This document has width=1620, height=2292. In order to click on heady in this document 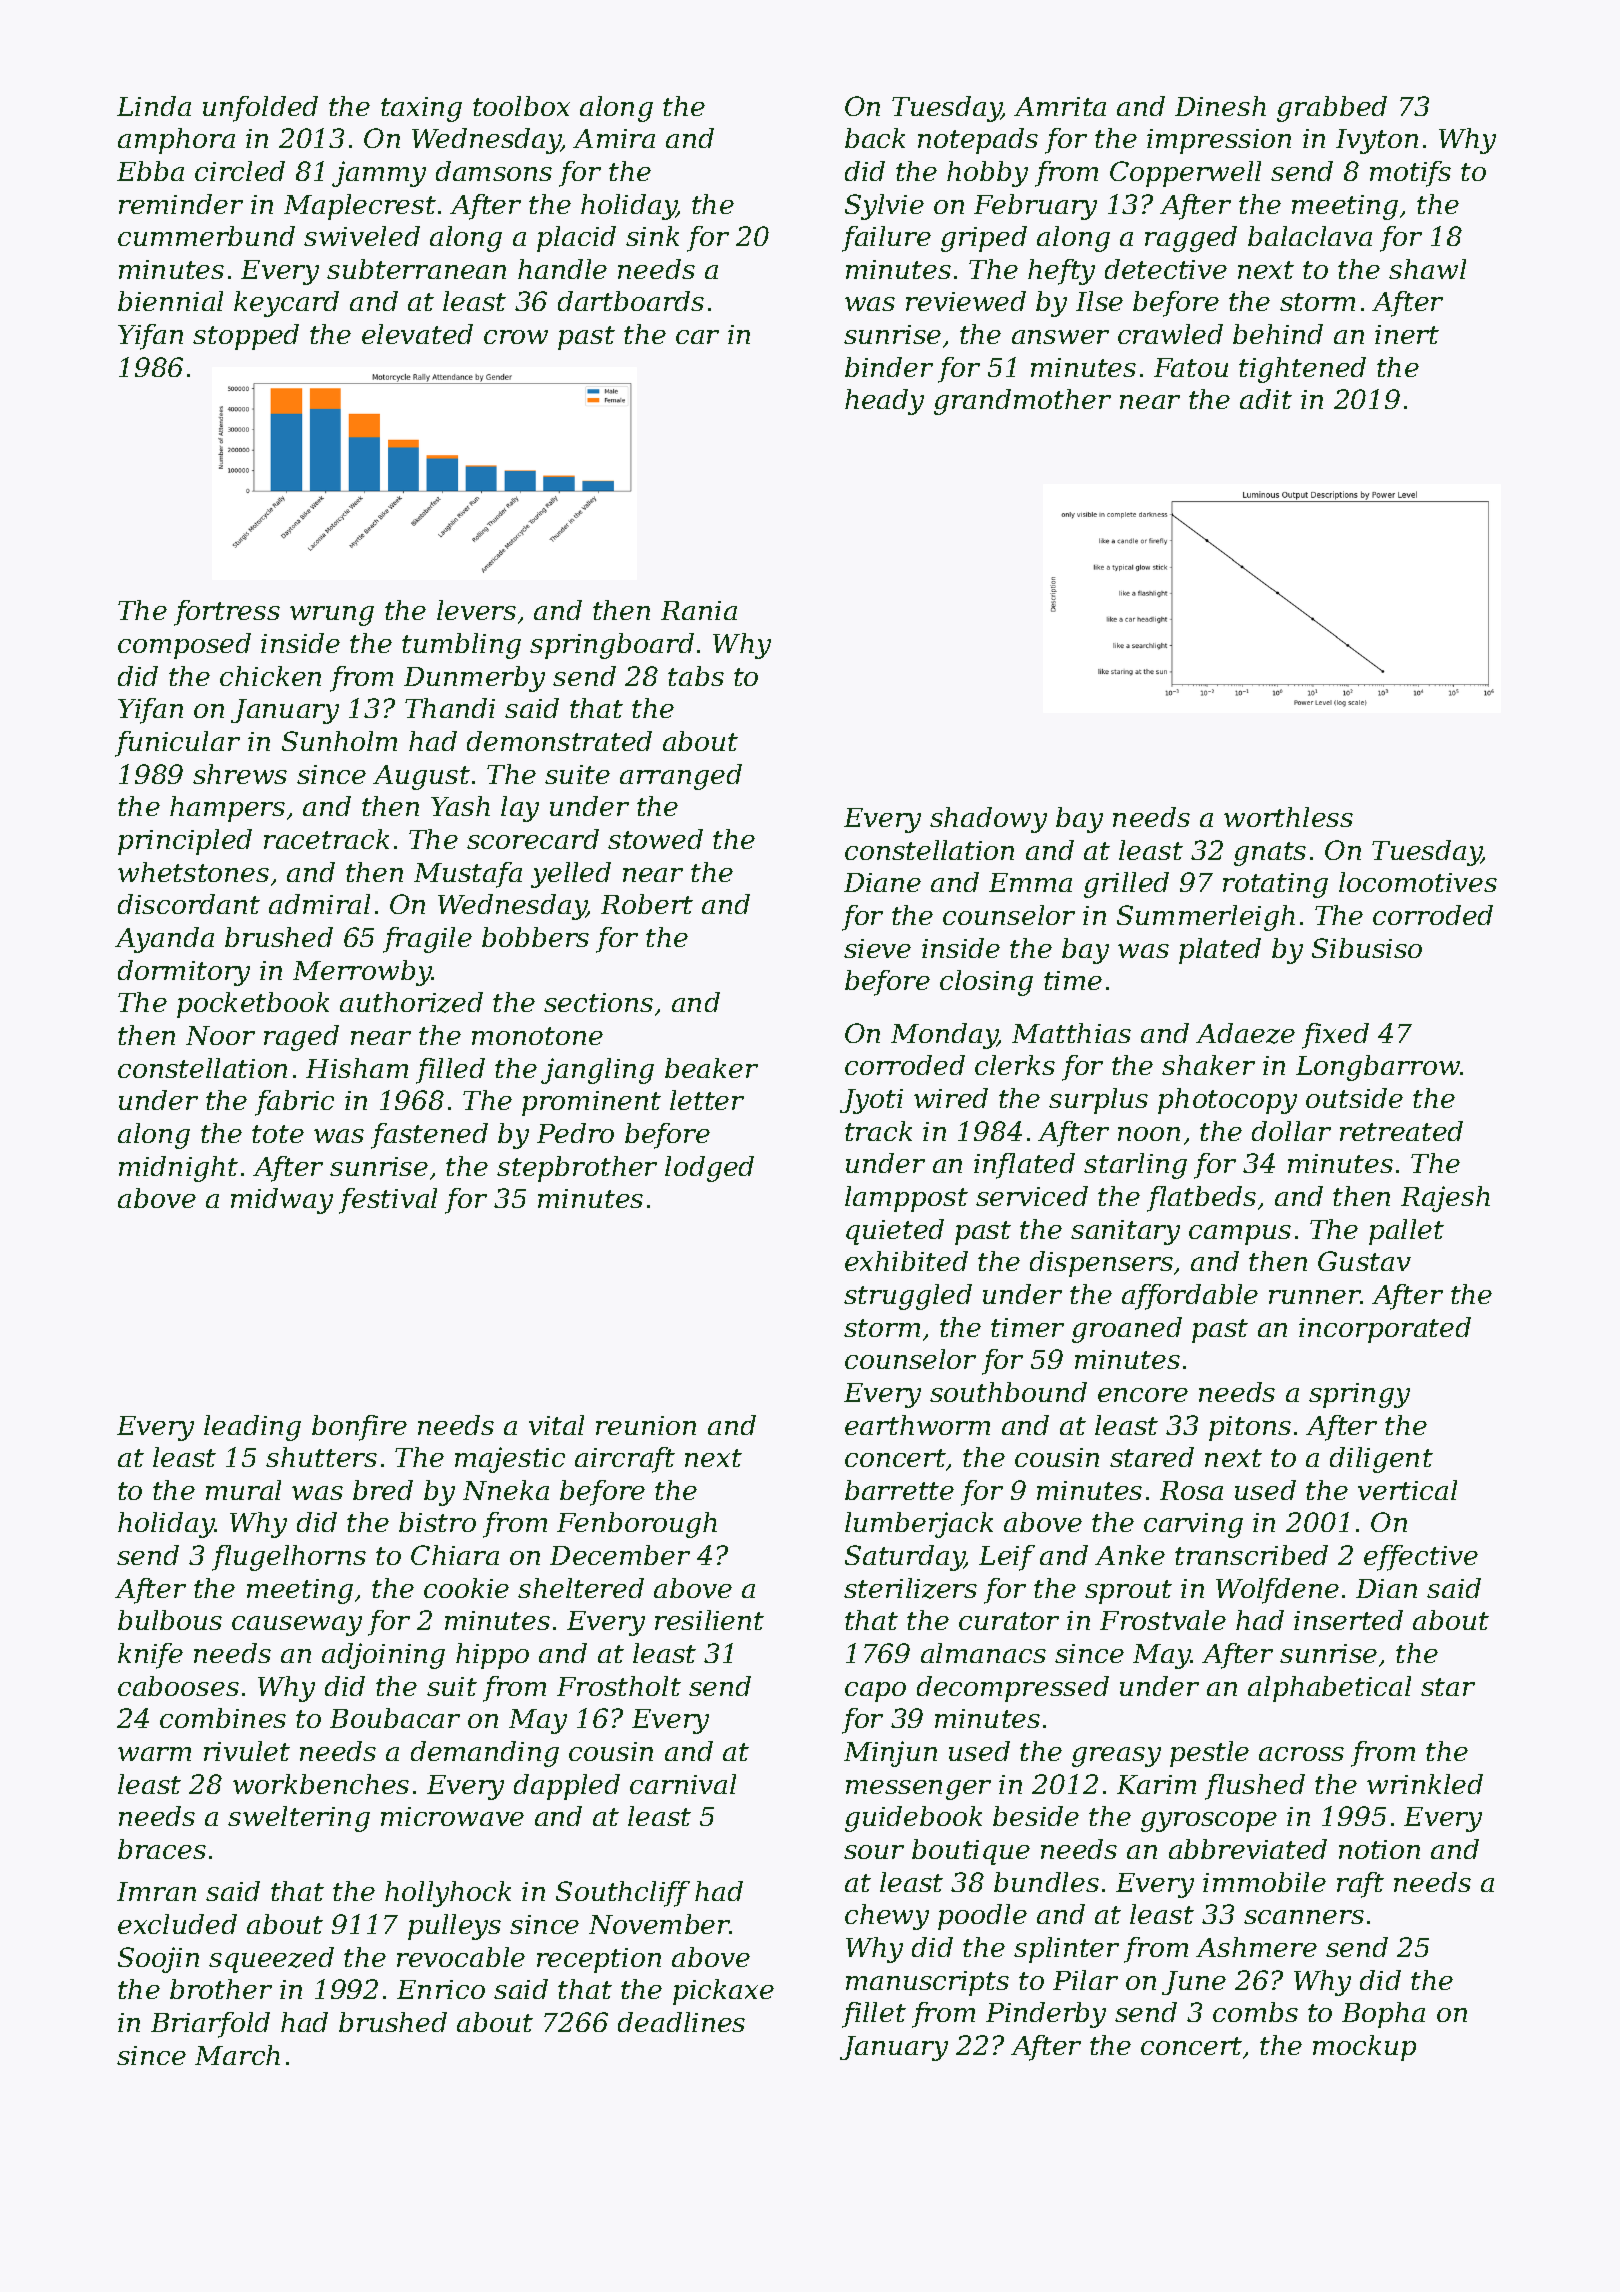, I will do `click(884, 402)`.
